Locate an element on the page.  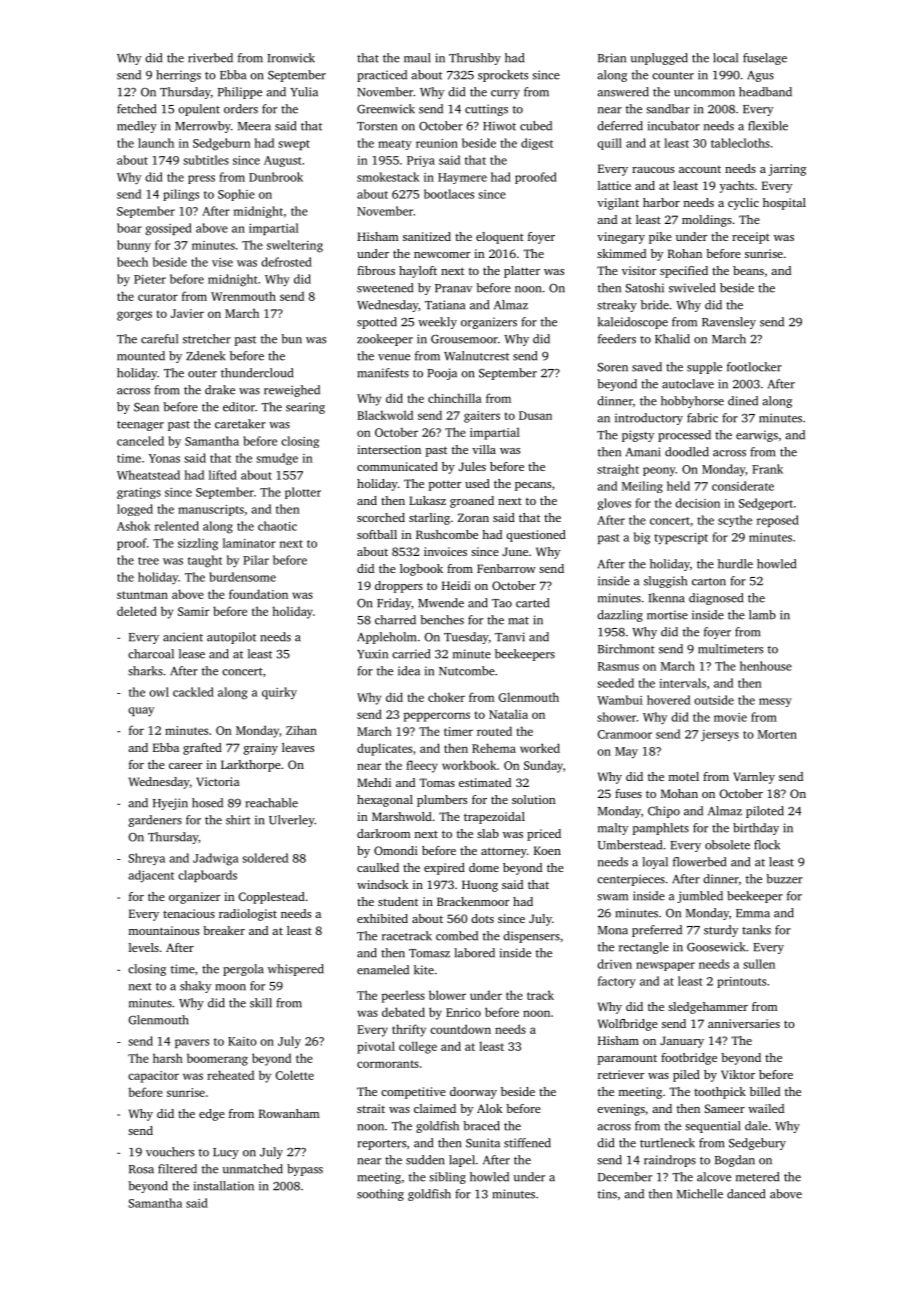
local is located at coordinates (725, 58).
